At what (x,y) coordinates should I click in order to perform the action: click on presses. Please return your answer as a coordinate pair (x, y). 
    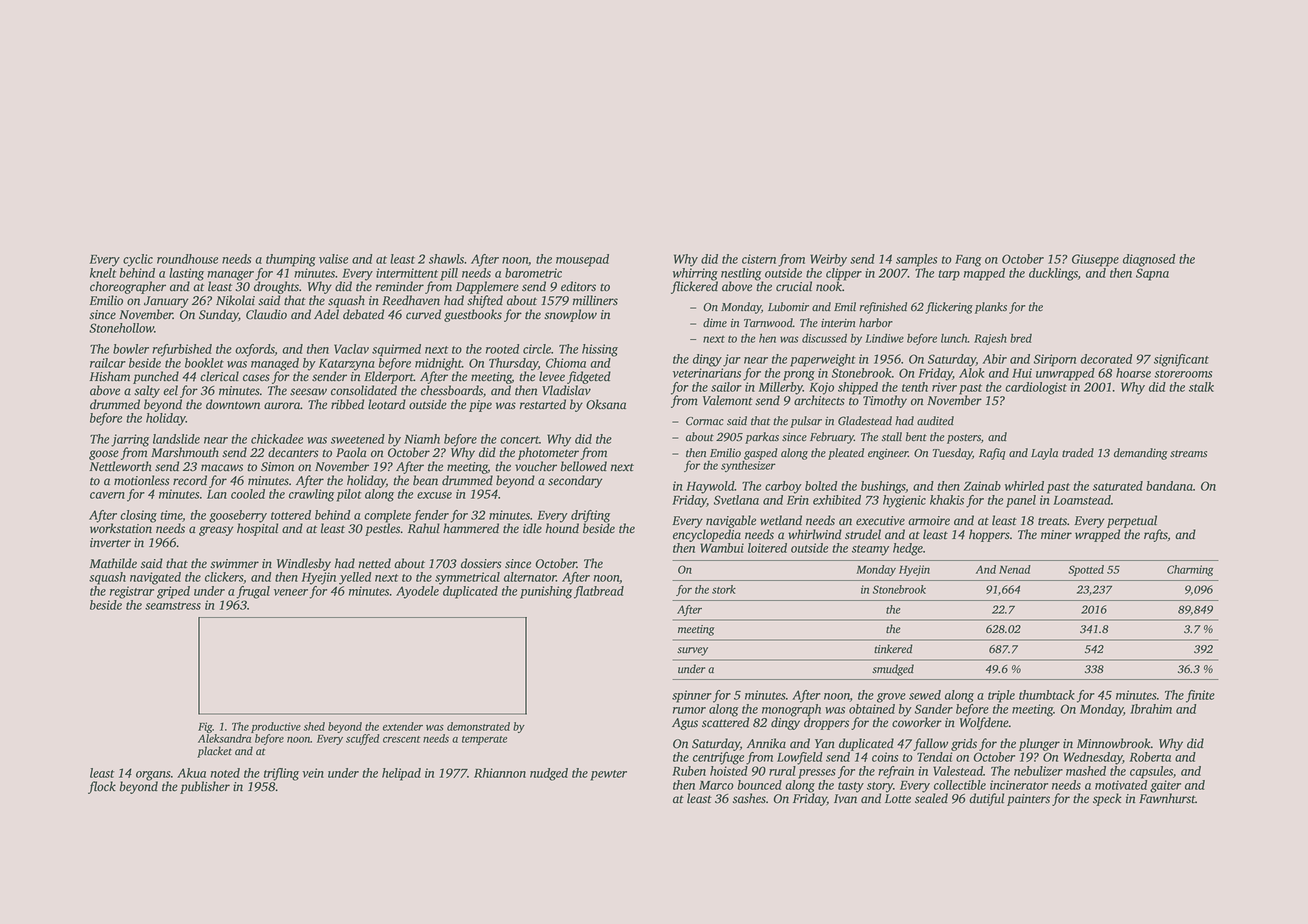
    Looking at the image, I should click on (817, 774).
